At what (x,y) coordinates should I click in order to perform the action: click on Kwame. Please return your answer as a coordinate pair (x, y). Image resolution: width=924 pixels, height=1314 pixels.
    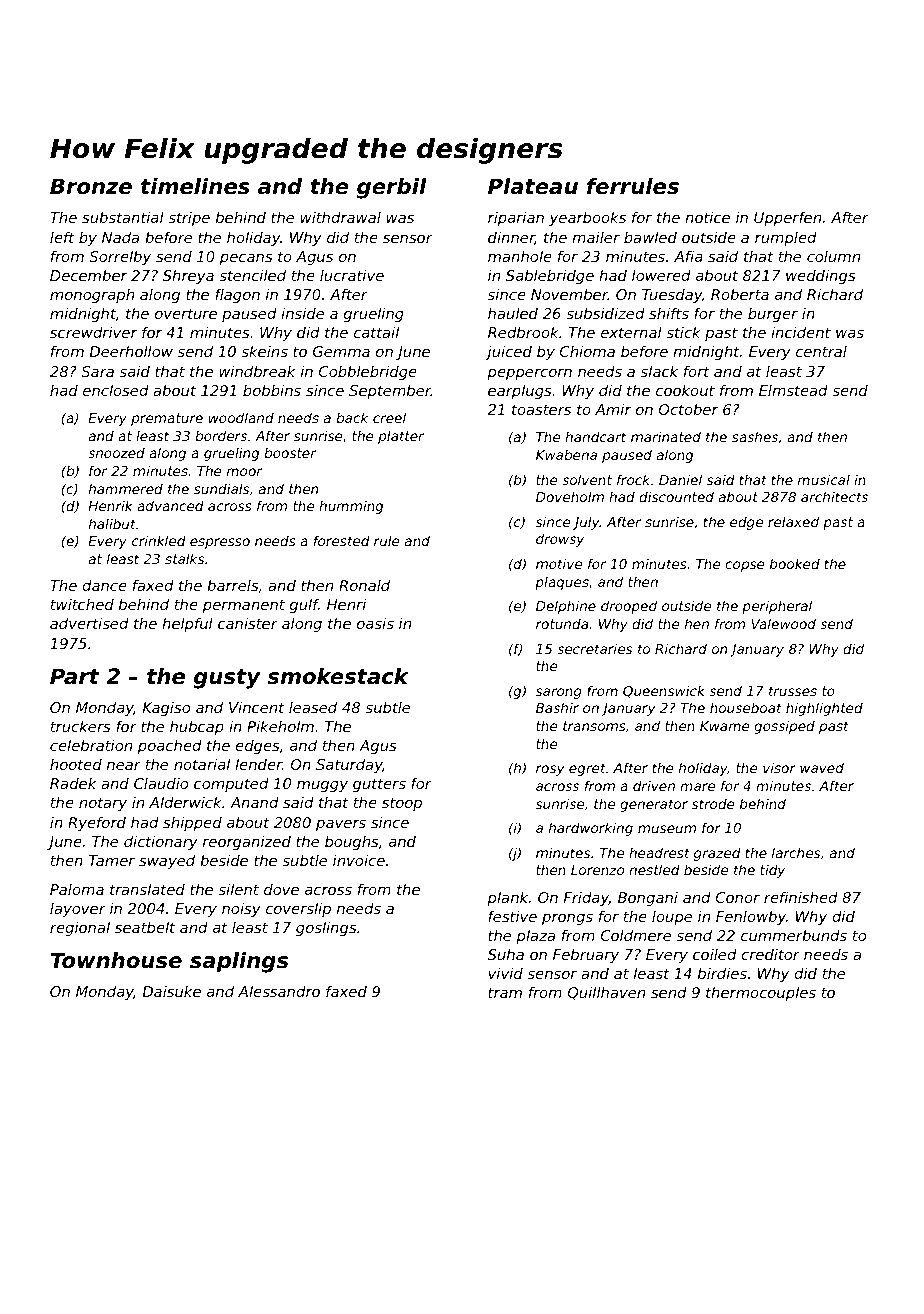
    Looking at the image, I should click on (725, 726).
